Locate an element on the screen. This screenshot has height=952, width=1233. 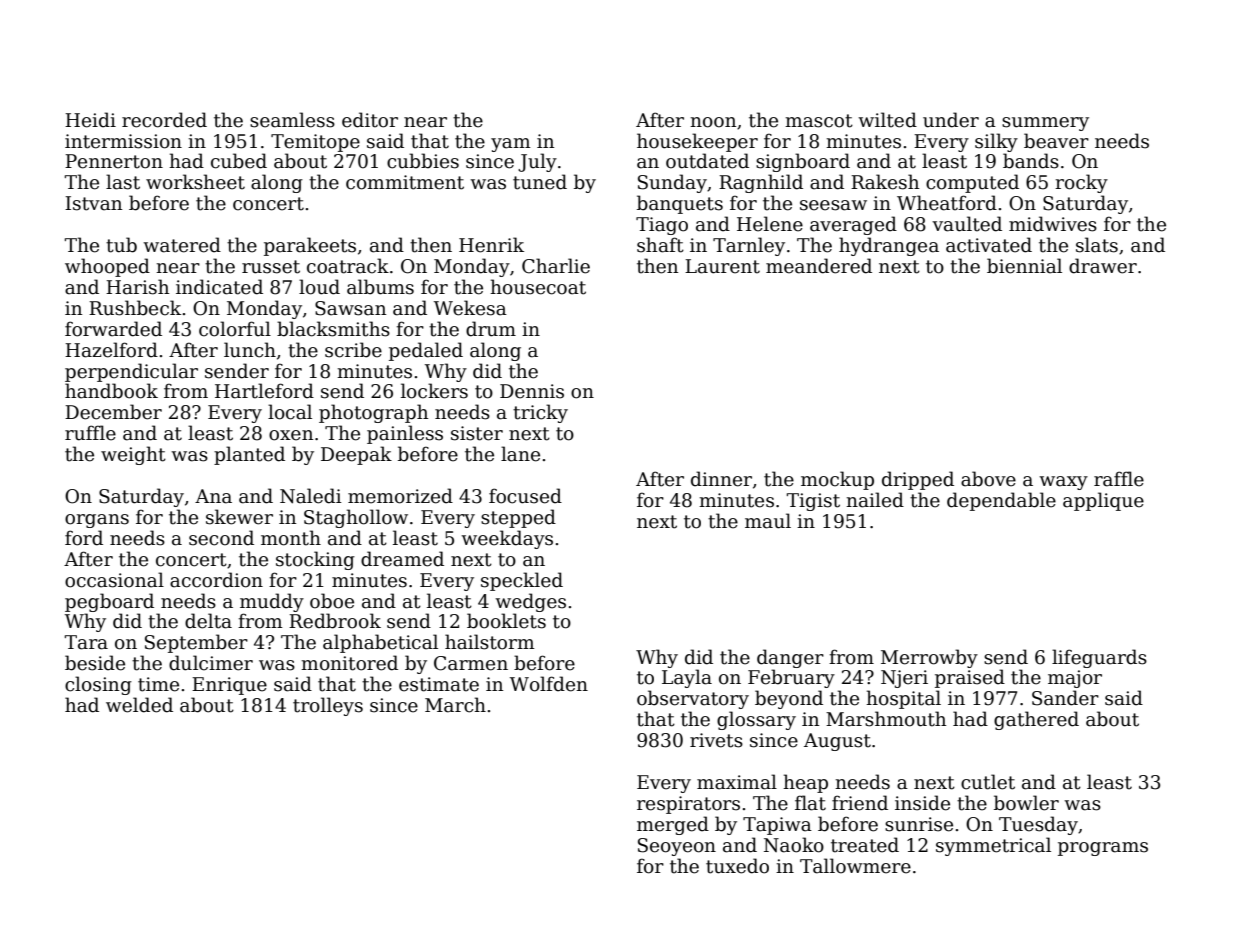
editor is located at coordinates (370, 120).
